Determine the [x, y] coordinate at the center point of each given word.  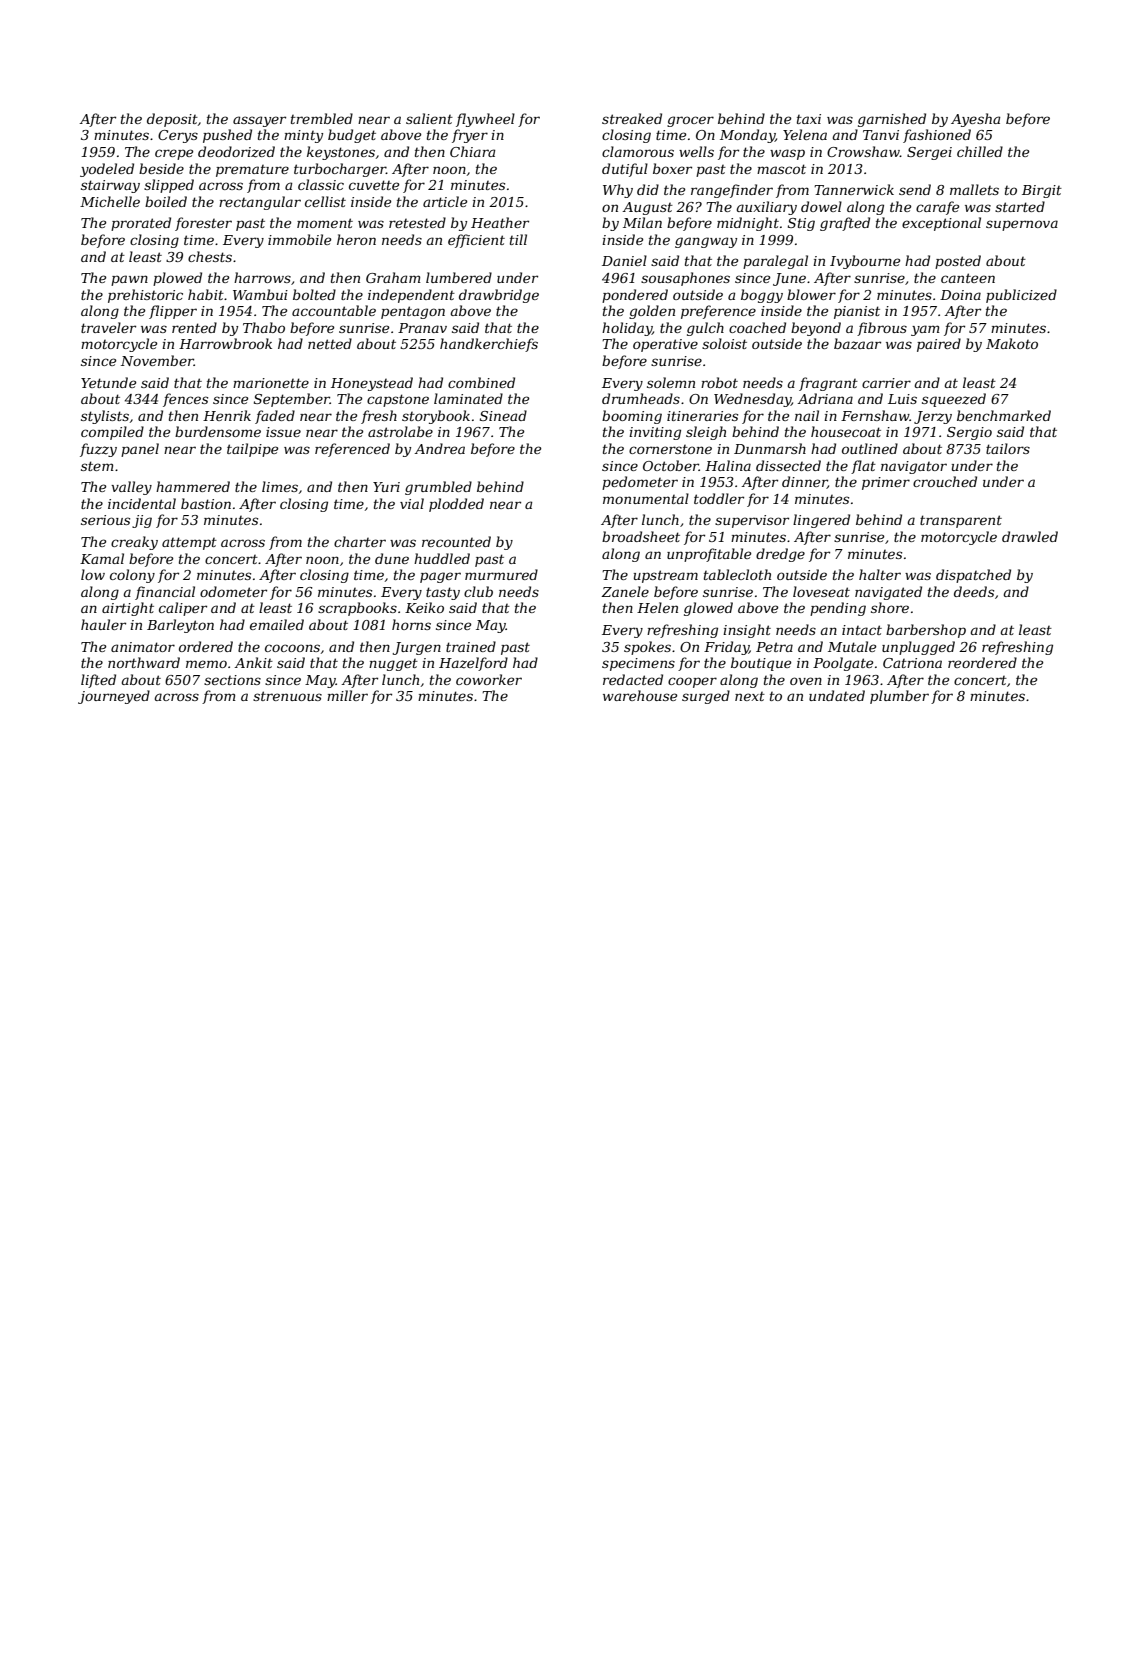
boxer [672, 168]
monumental [646, 498]
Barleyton [180, 626]
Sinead [503, 415]
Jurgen [417, 648]
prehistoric [145, 296]
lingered [821, 521]
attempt [189, 543]
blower [811, 294]
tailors [1008, 448]
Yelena [805, 134]
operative [665, 345]
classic [321, 184]
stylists [105, 417]
